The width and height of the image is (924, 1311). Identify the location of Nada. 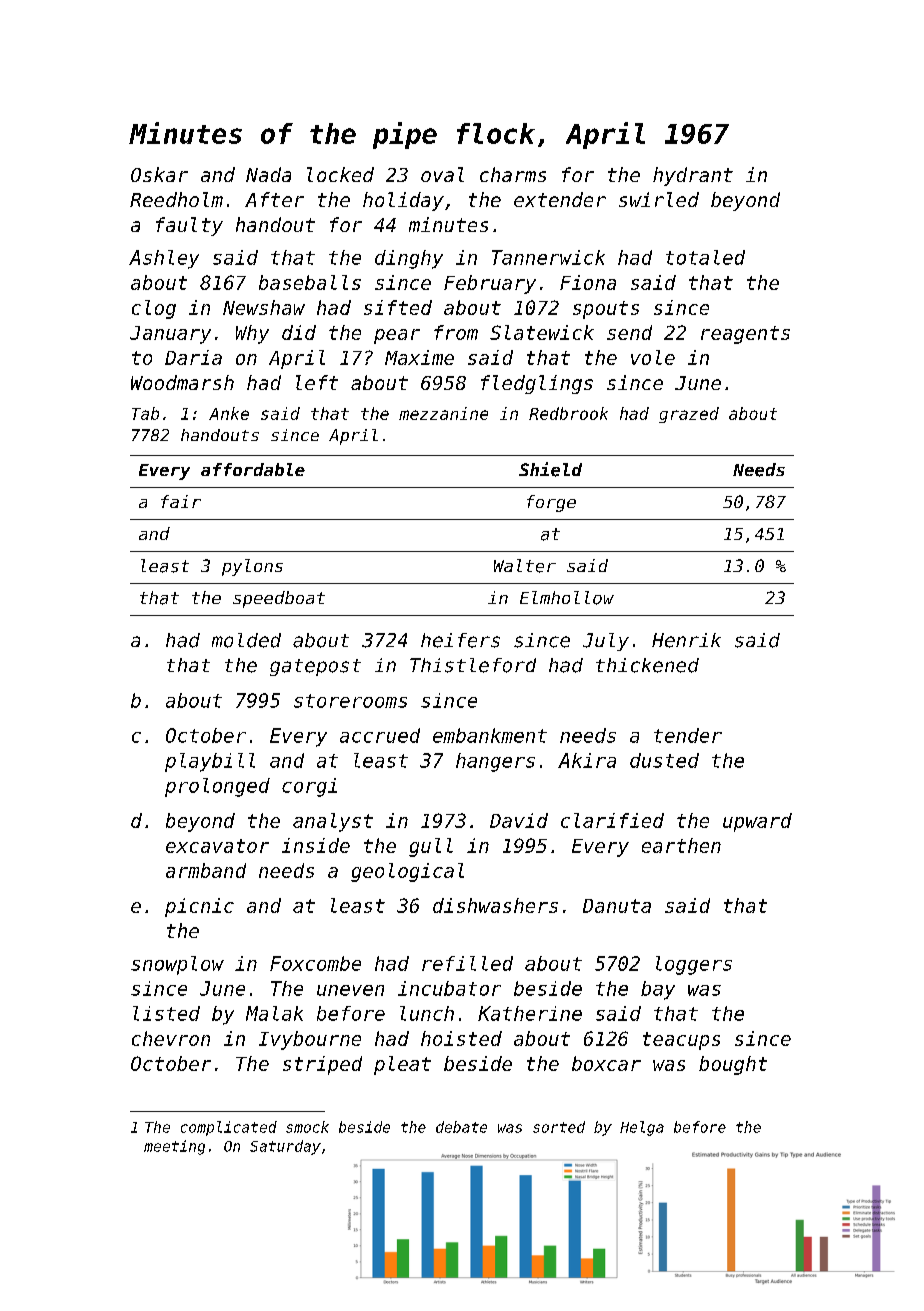
(268, 174).
